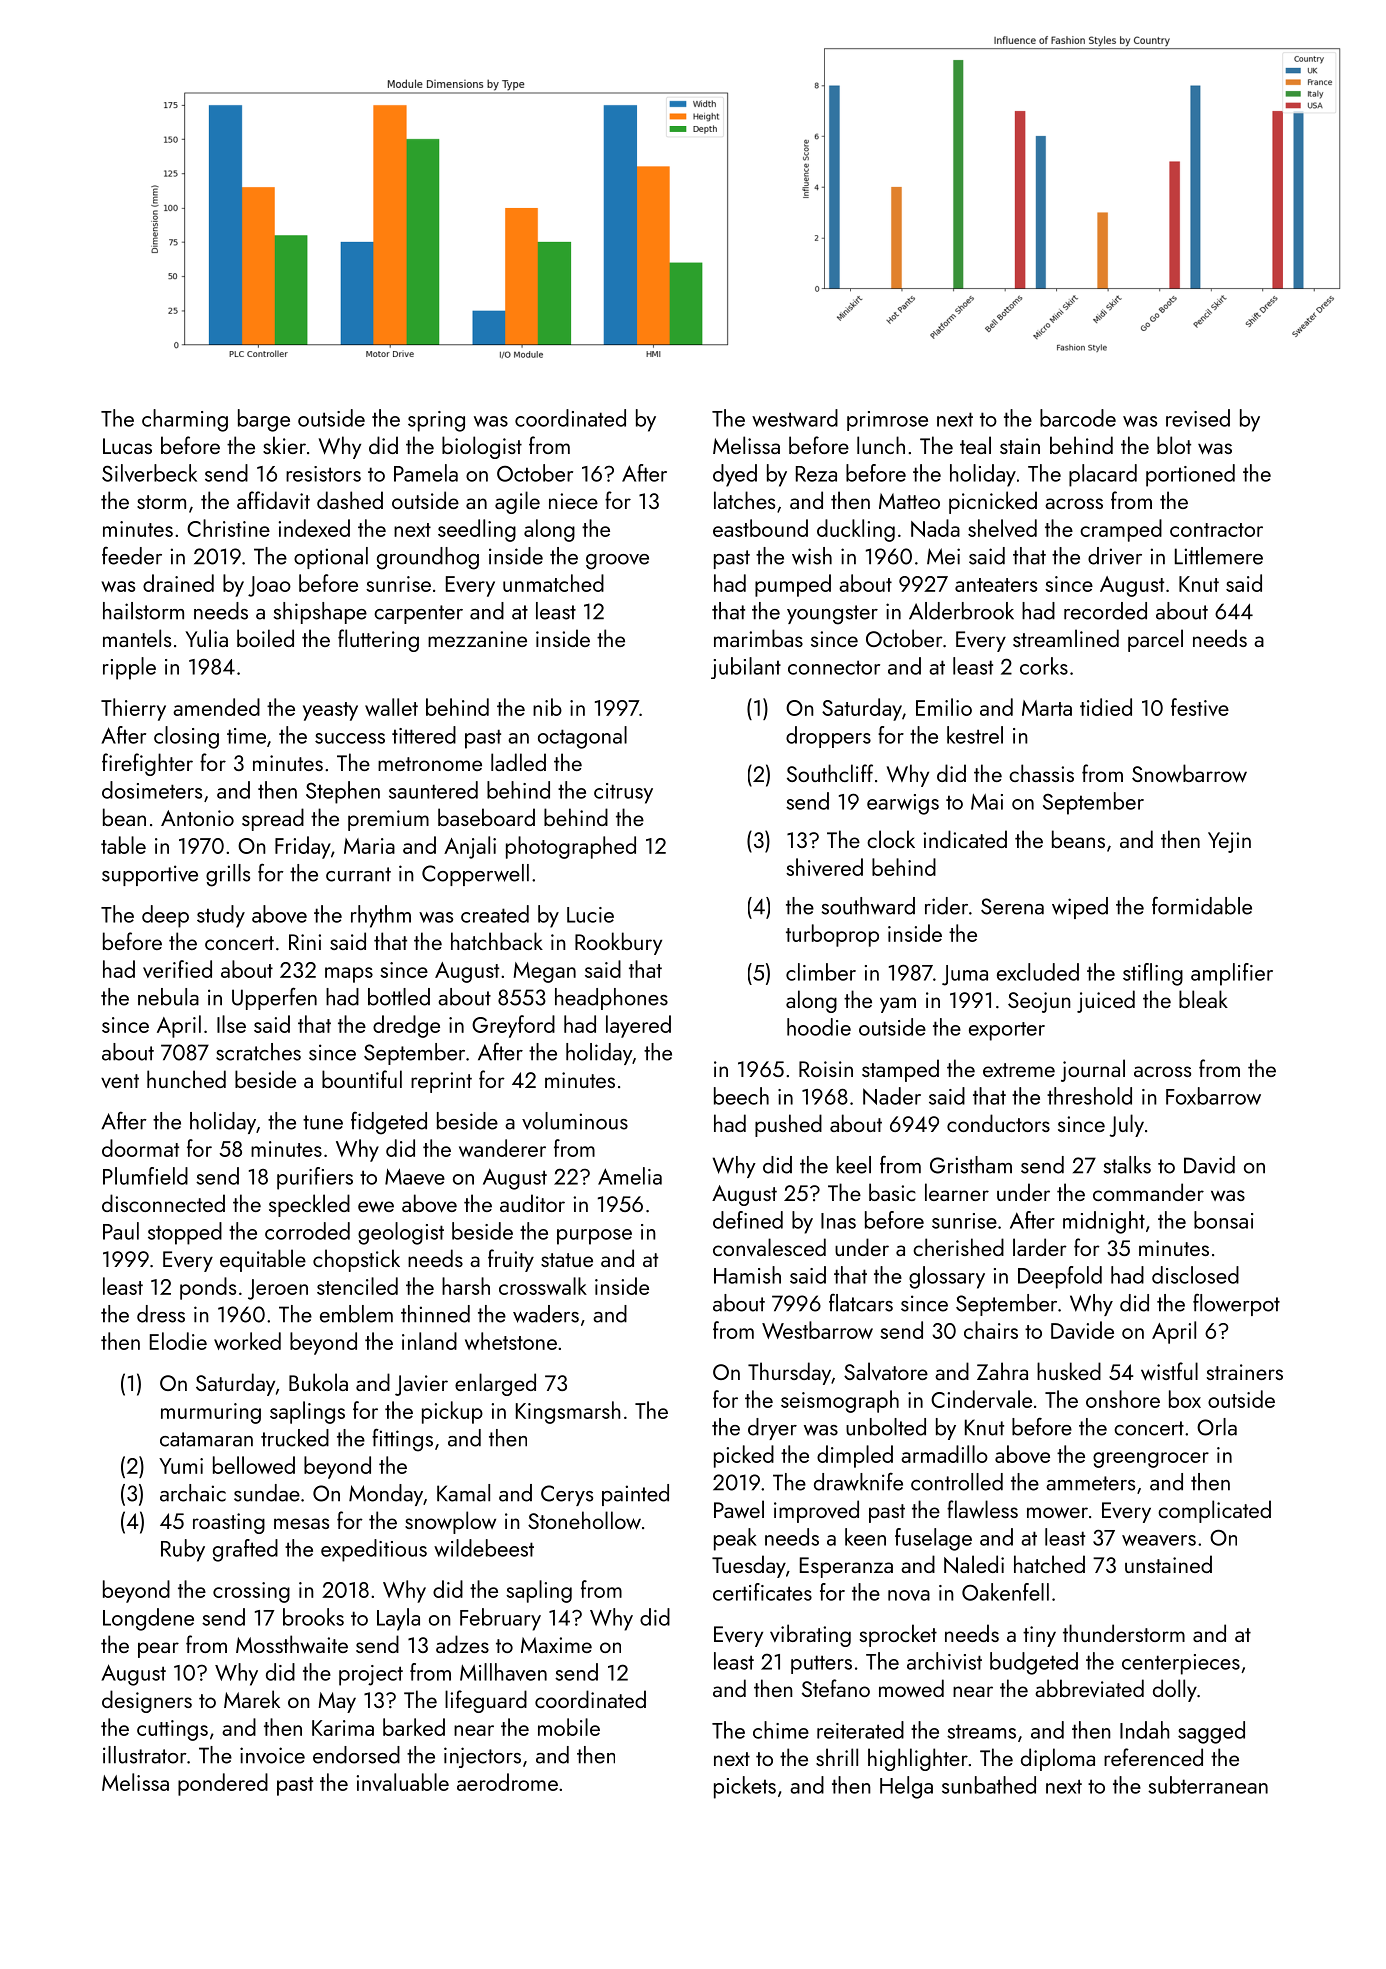  I want to click on revised, so click(1198, 418).
